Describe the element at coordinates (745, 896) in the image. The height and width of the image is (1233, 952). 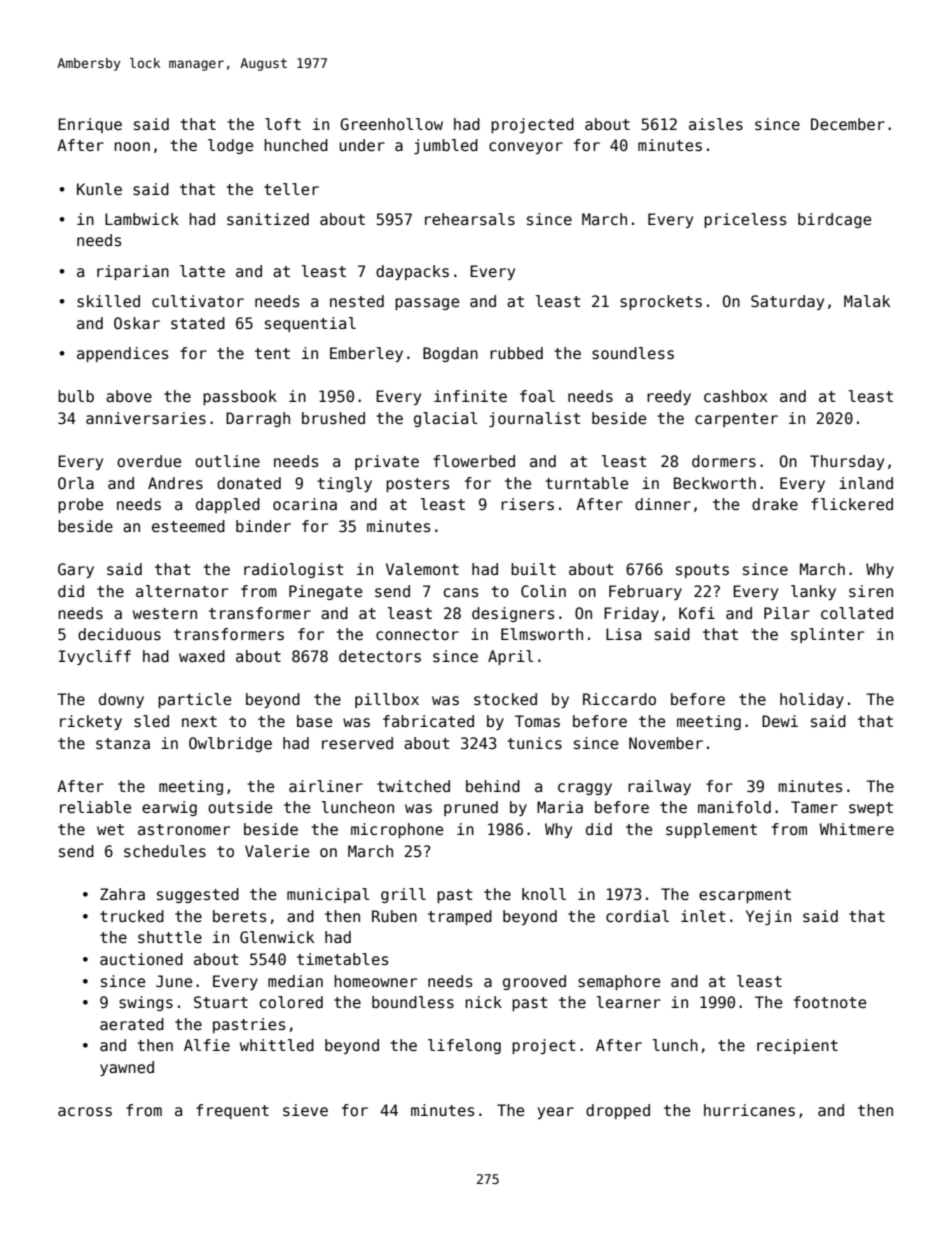
I see `escarpment` at that location.
